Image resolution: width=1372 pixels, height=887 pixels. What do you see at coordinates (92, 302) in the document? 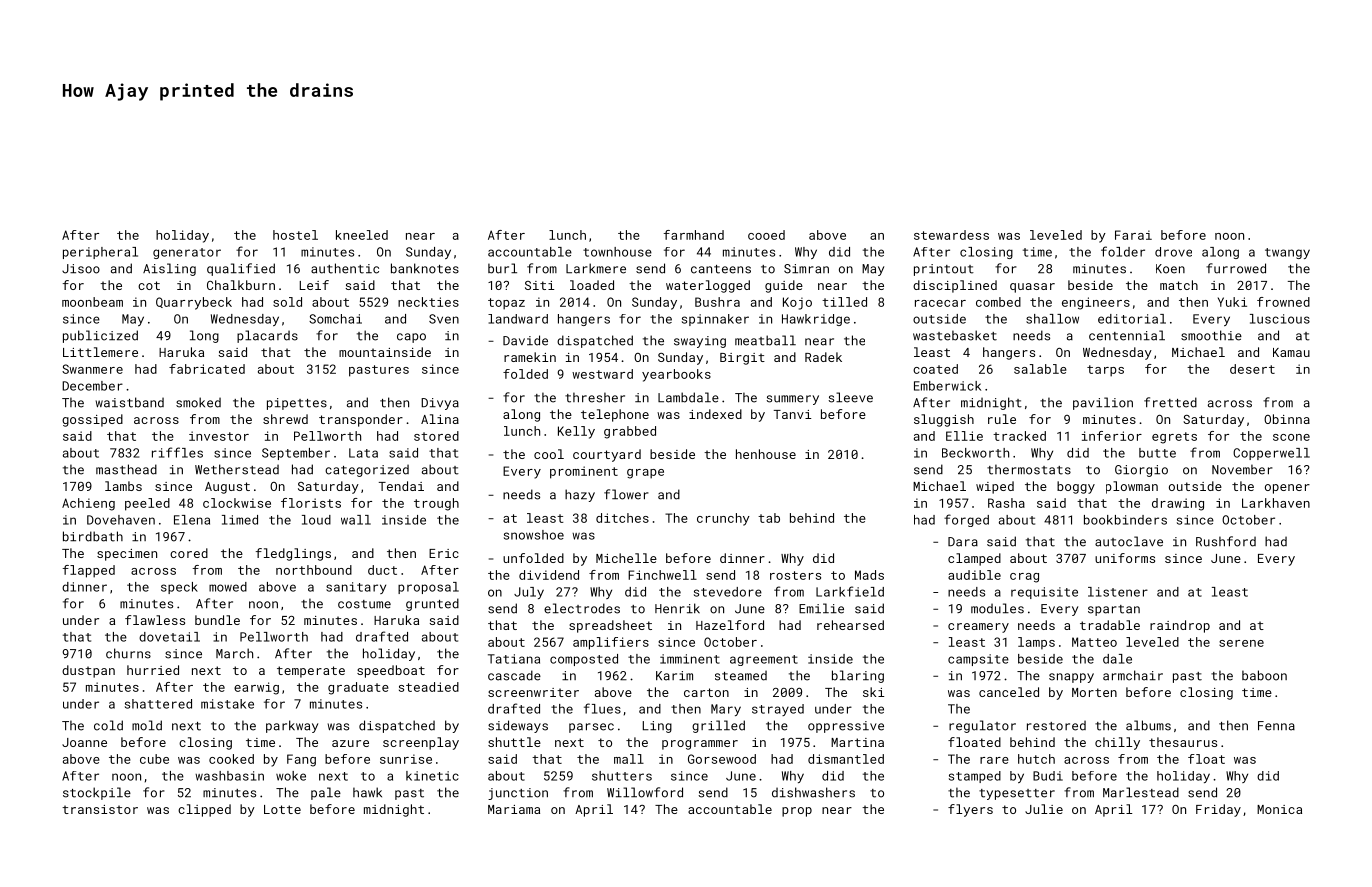
I see `moonbeam` at bounding box center [92, 302].
